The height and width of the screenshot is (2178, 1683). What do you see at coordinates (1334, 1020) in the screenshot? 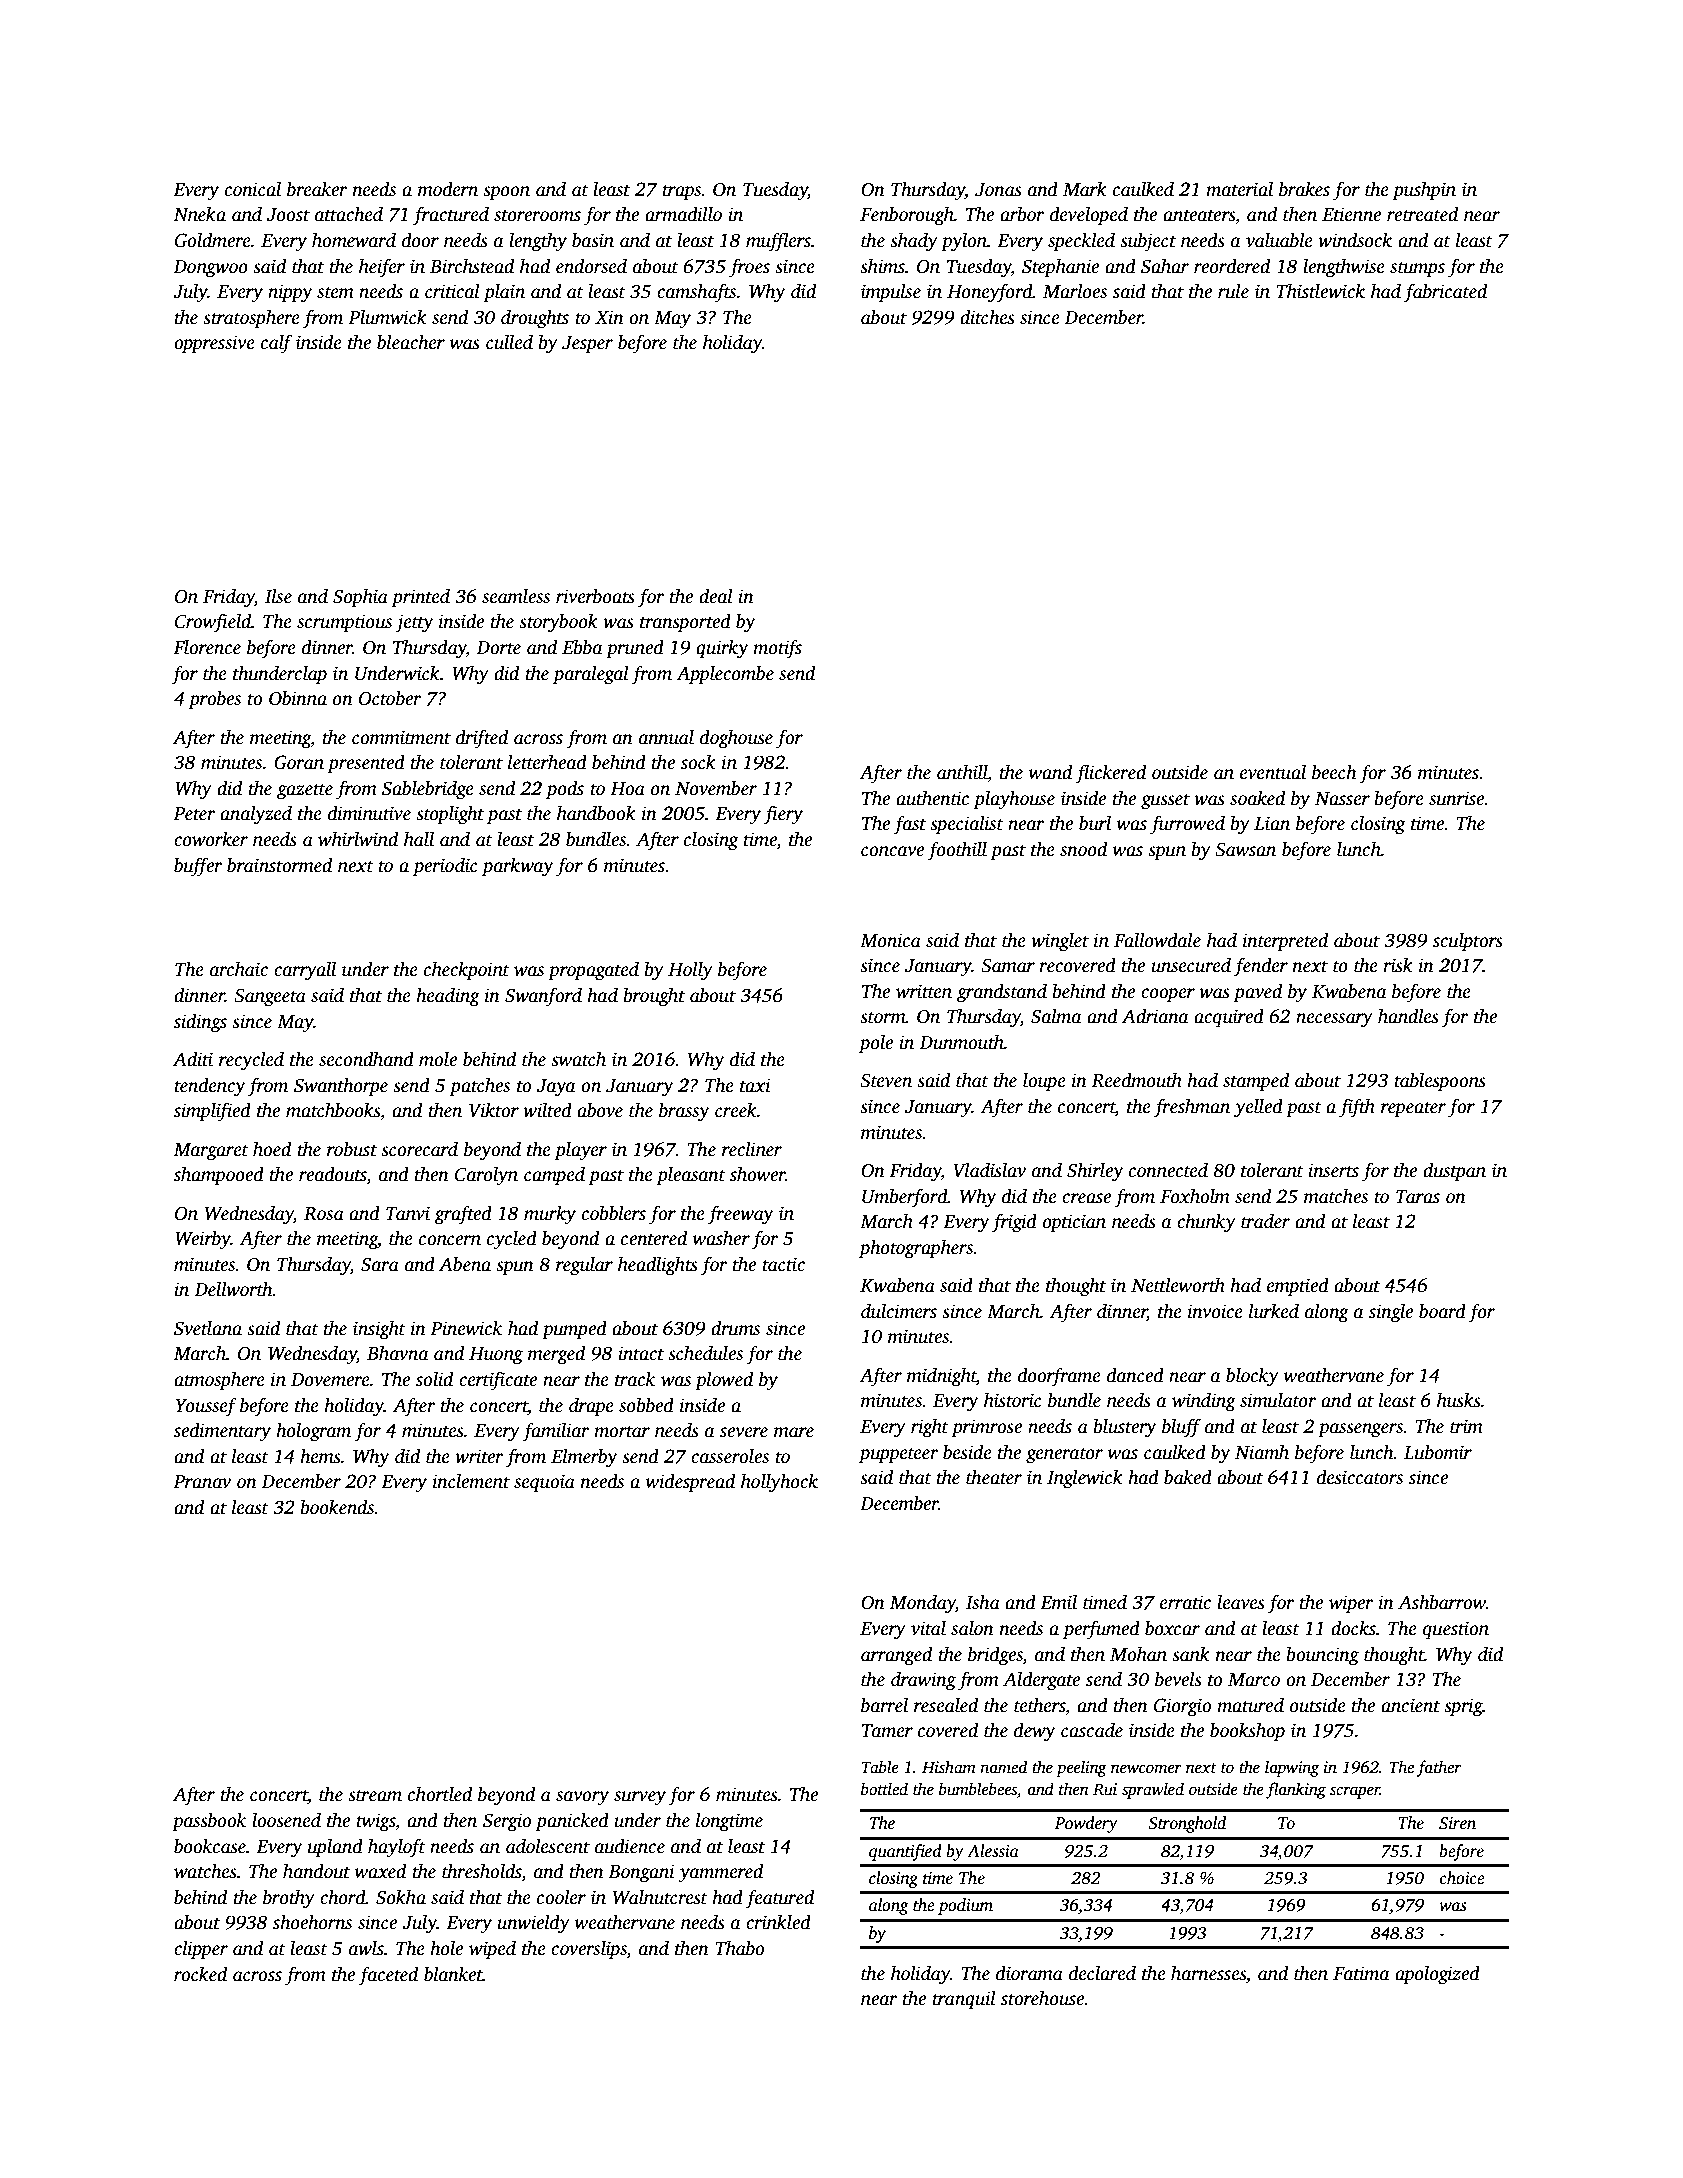
I see `necessary` at bounding box center [1334, 1020].
